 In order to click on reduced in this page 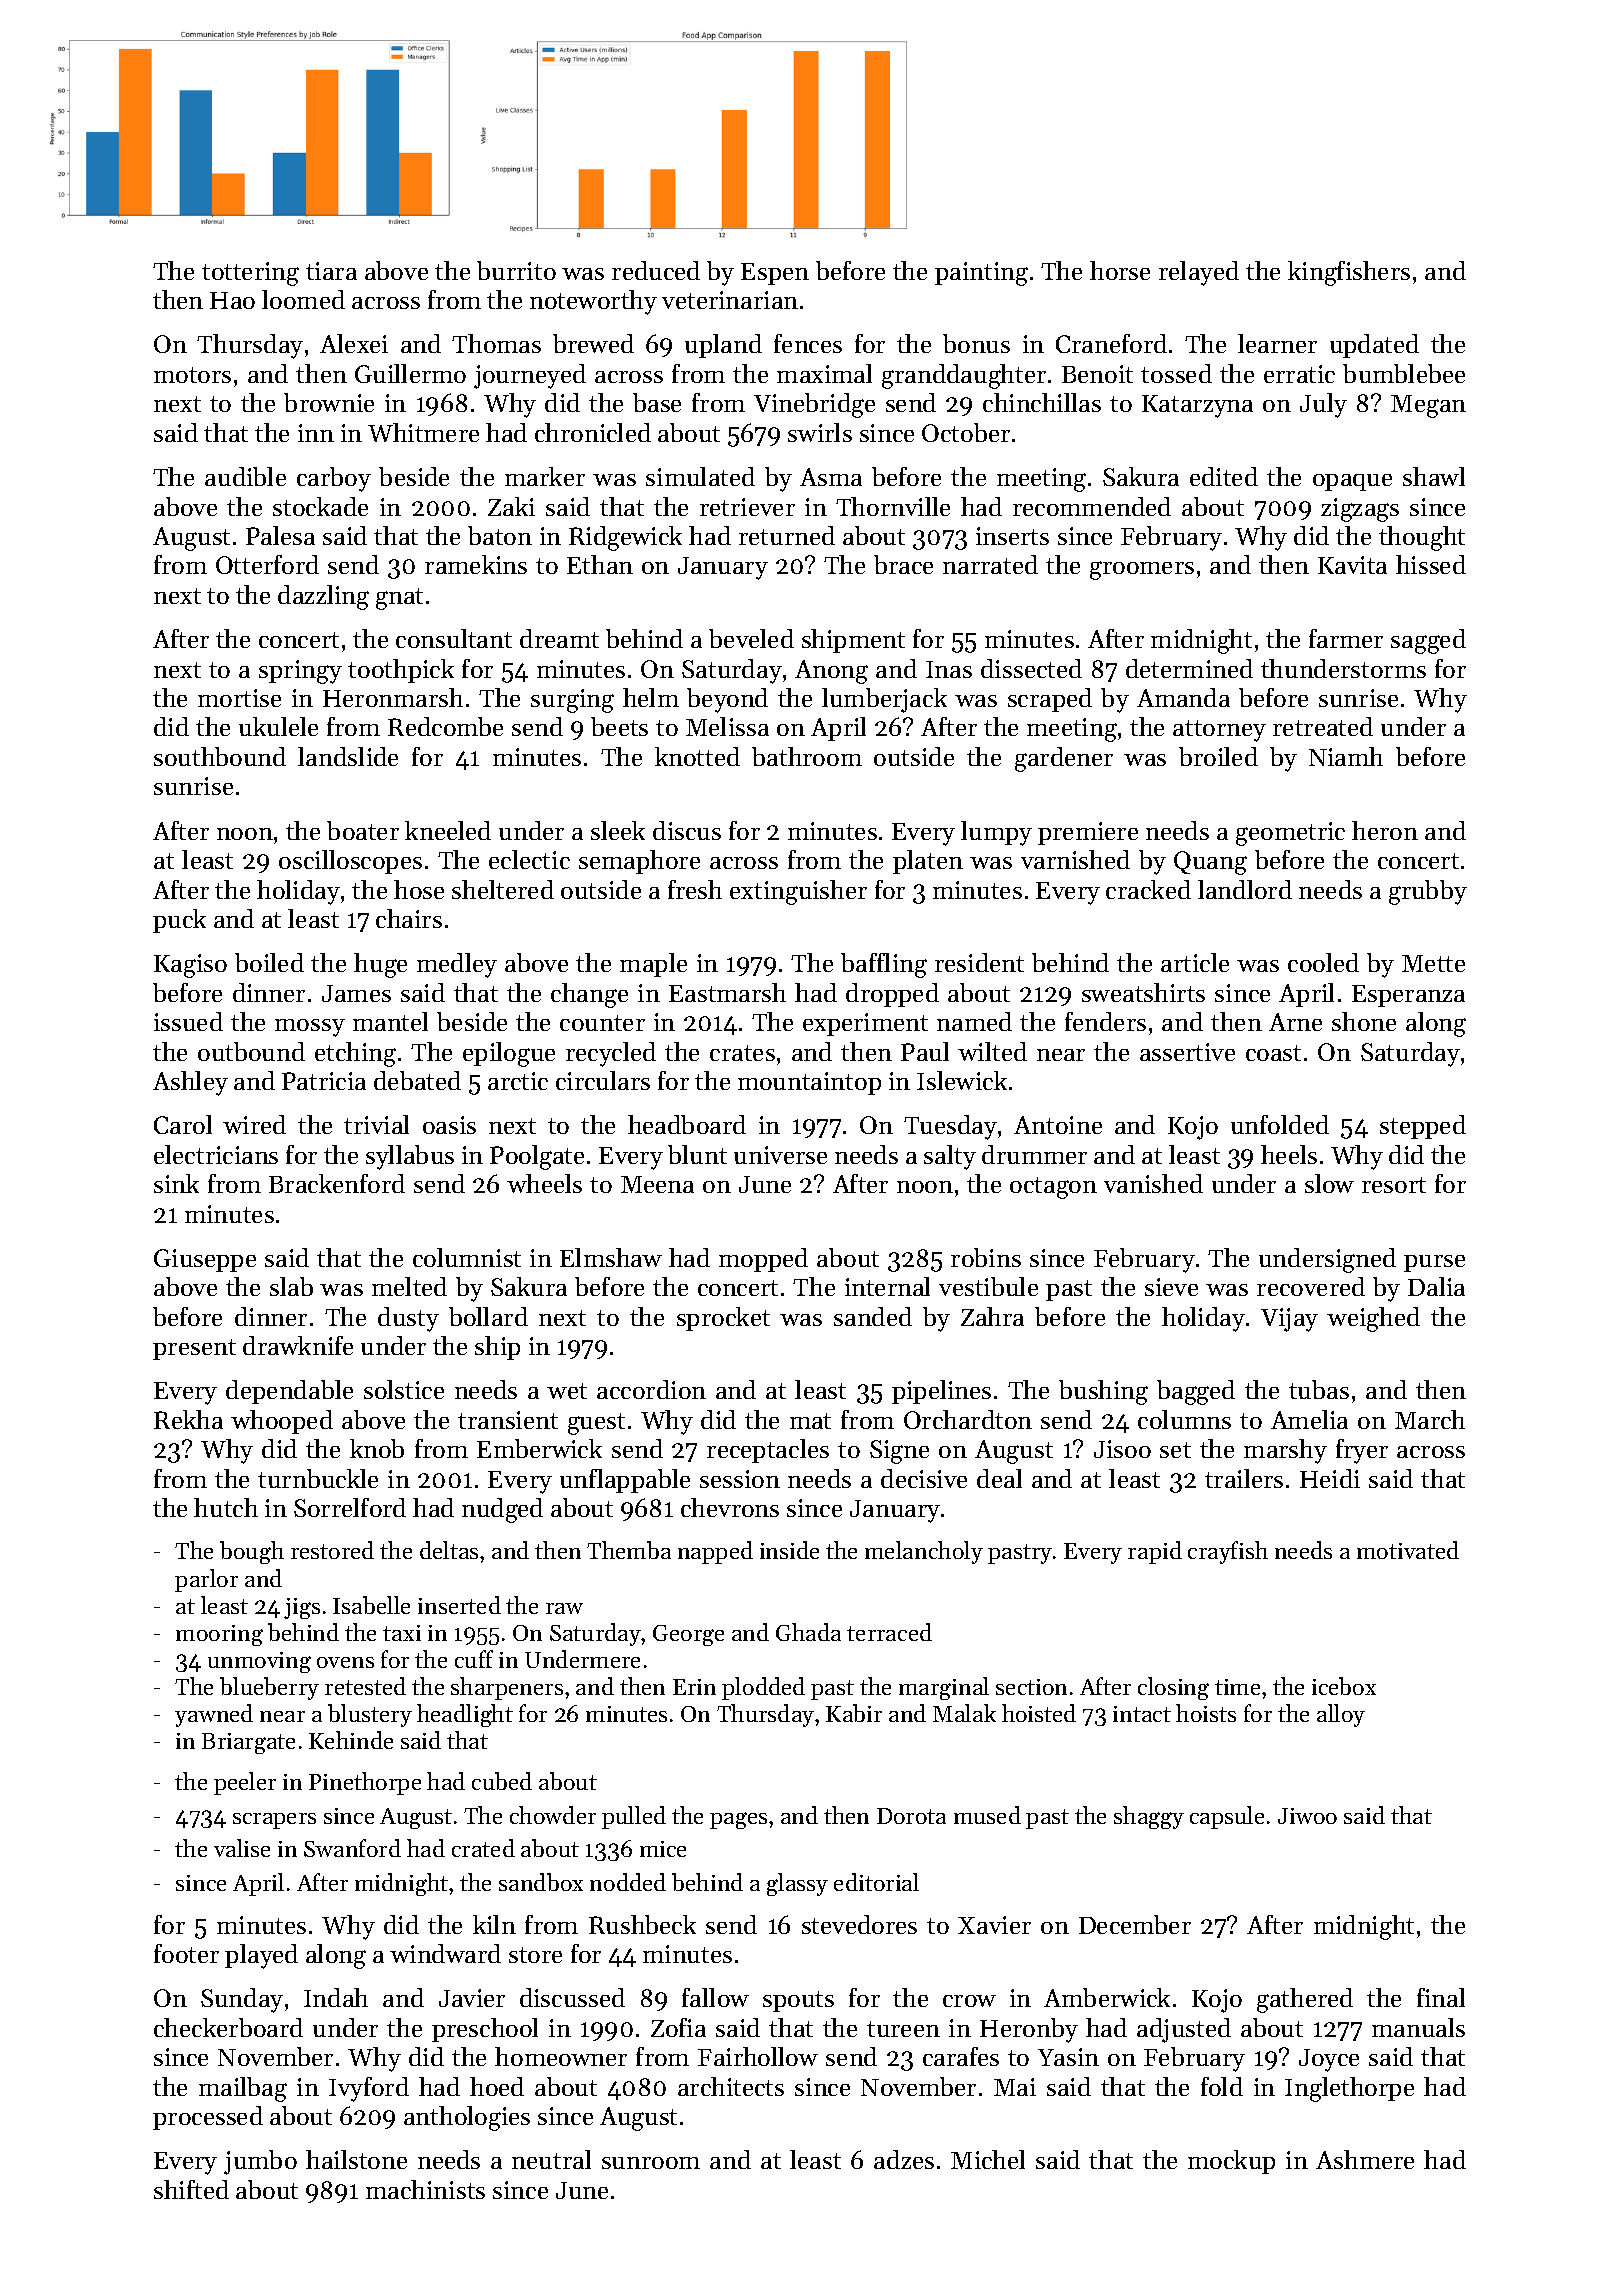, I will do `click(656, 270)`.
